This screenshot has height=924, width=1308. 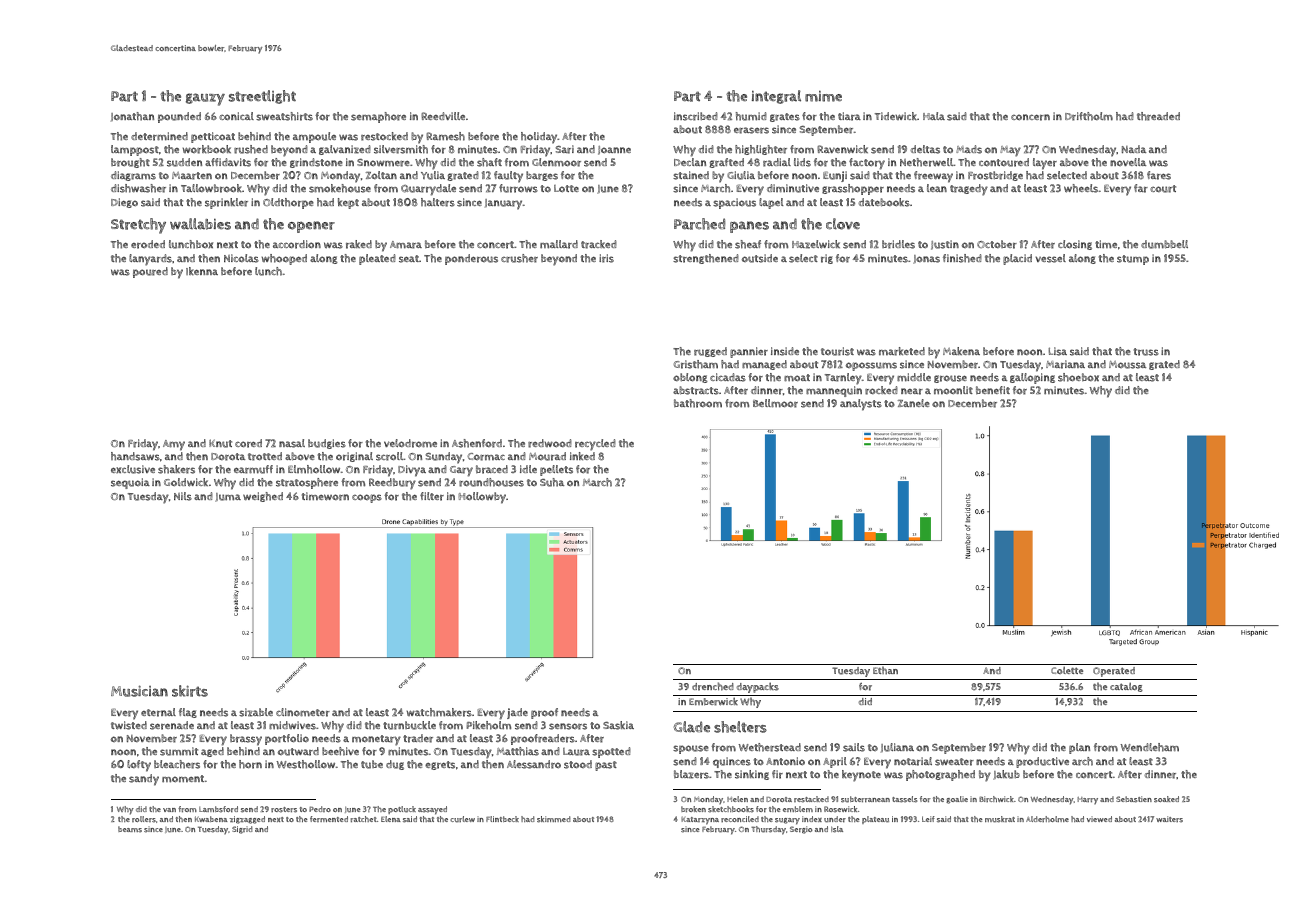 What do you see at coordinates (432, 496) in the screenshot?
I see `filter` at bounding box center [432, 496].
